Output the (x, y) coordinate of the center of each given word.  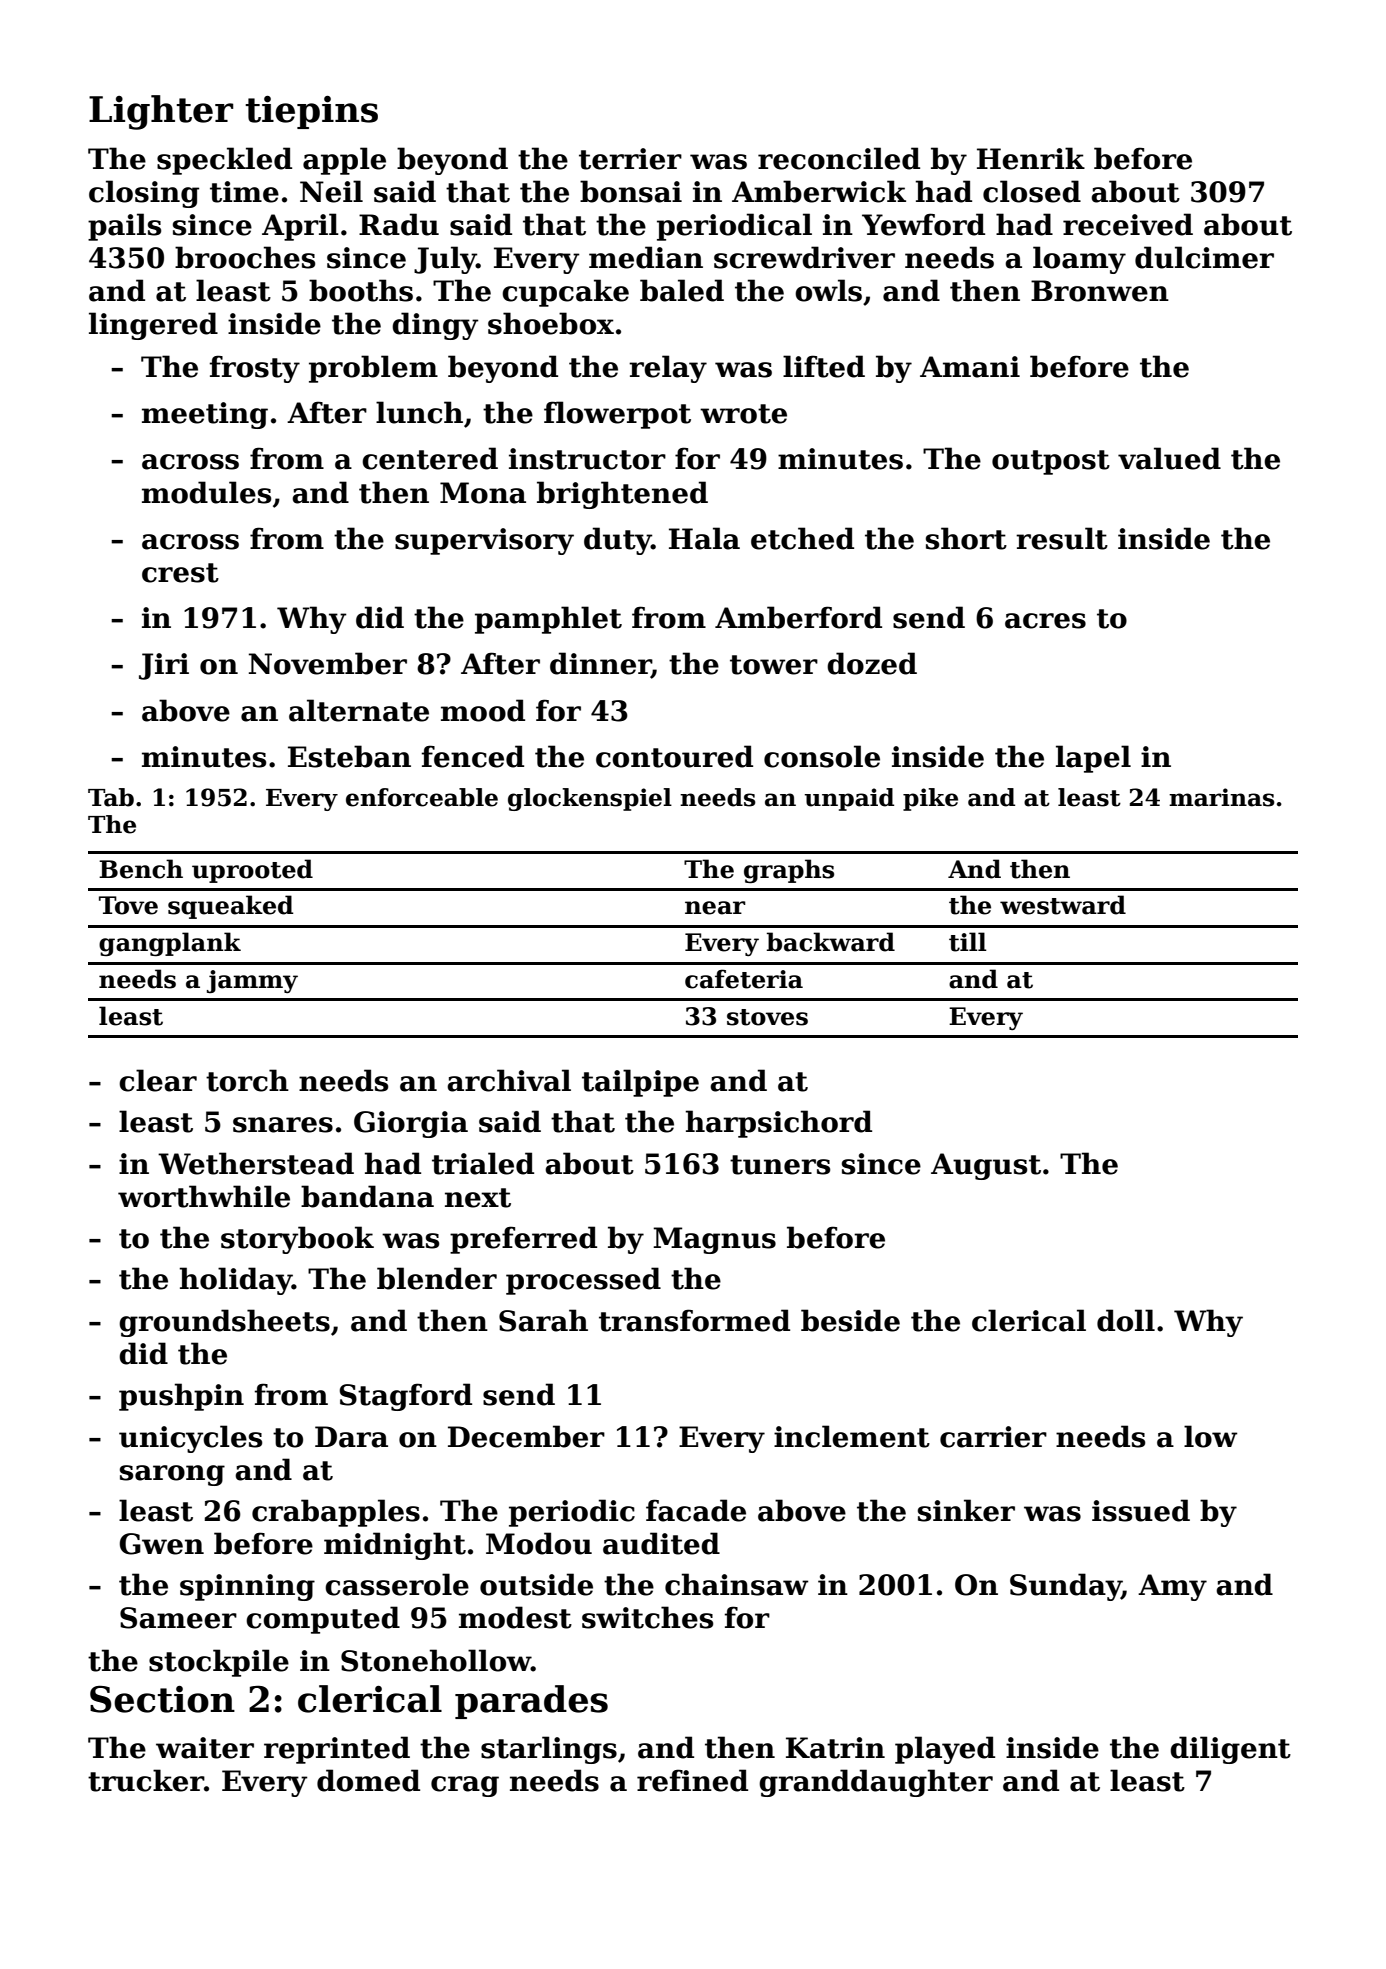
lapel (1093, 759)
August (986, 1166)
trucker (146, 1780)
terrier (630, 159)
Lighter (161, 112)
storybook (297, 1240)
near (715, 908)
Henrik (1031, 158)
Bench (141, 869)
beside (850, 1320)
